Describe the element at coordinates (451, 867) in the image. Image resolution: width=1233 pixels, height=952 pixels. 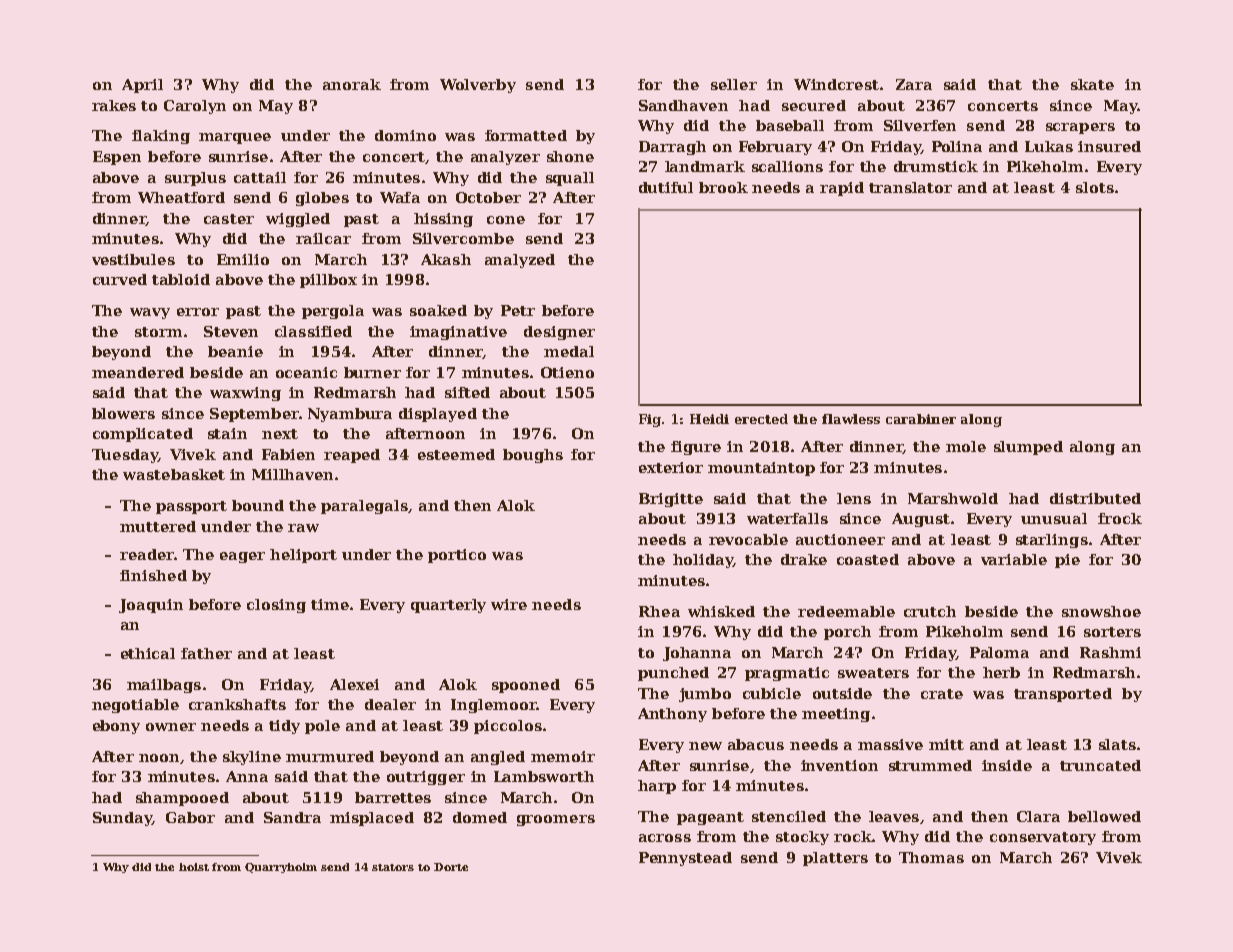
I see `Dorte` at that location.
